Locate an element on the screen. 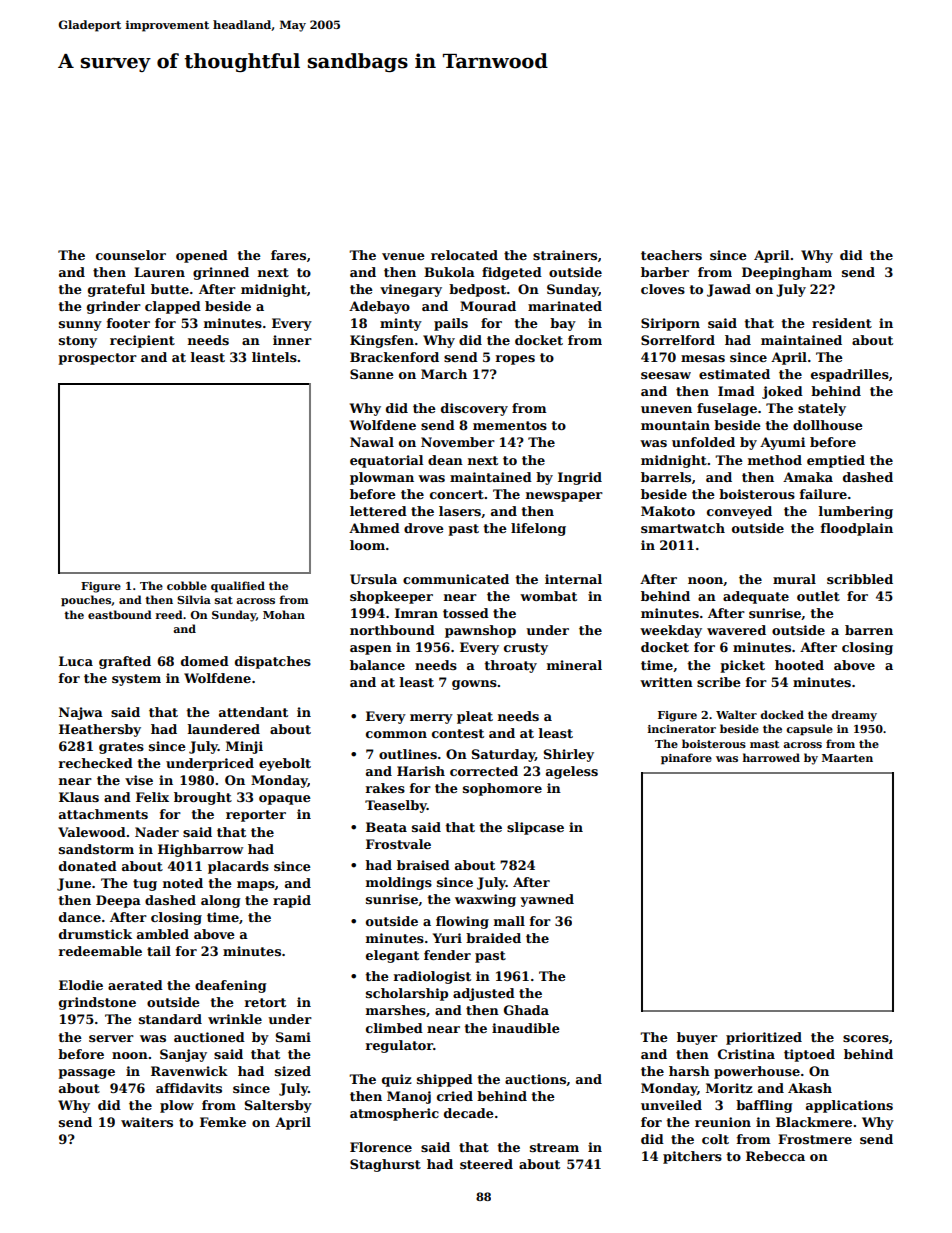 Image resolution: width=952 pixels, height=1233 pixels. radiologist is located at coordinates (432, 977).
